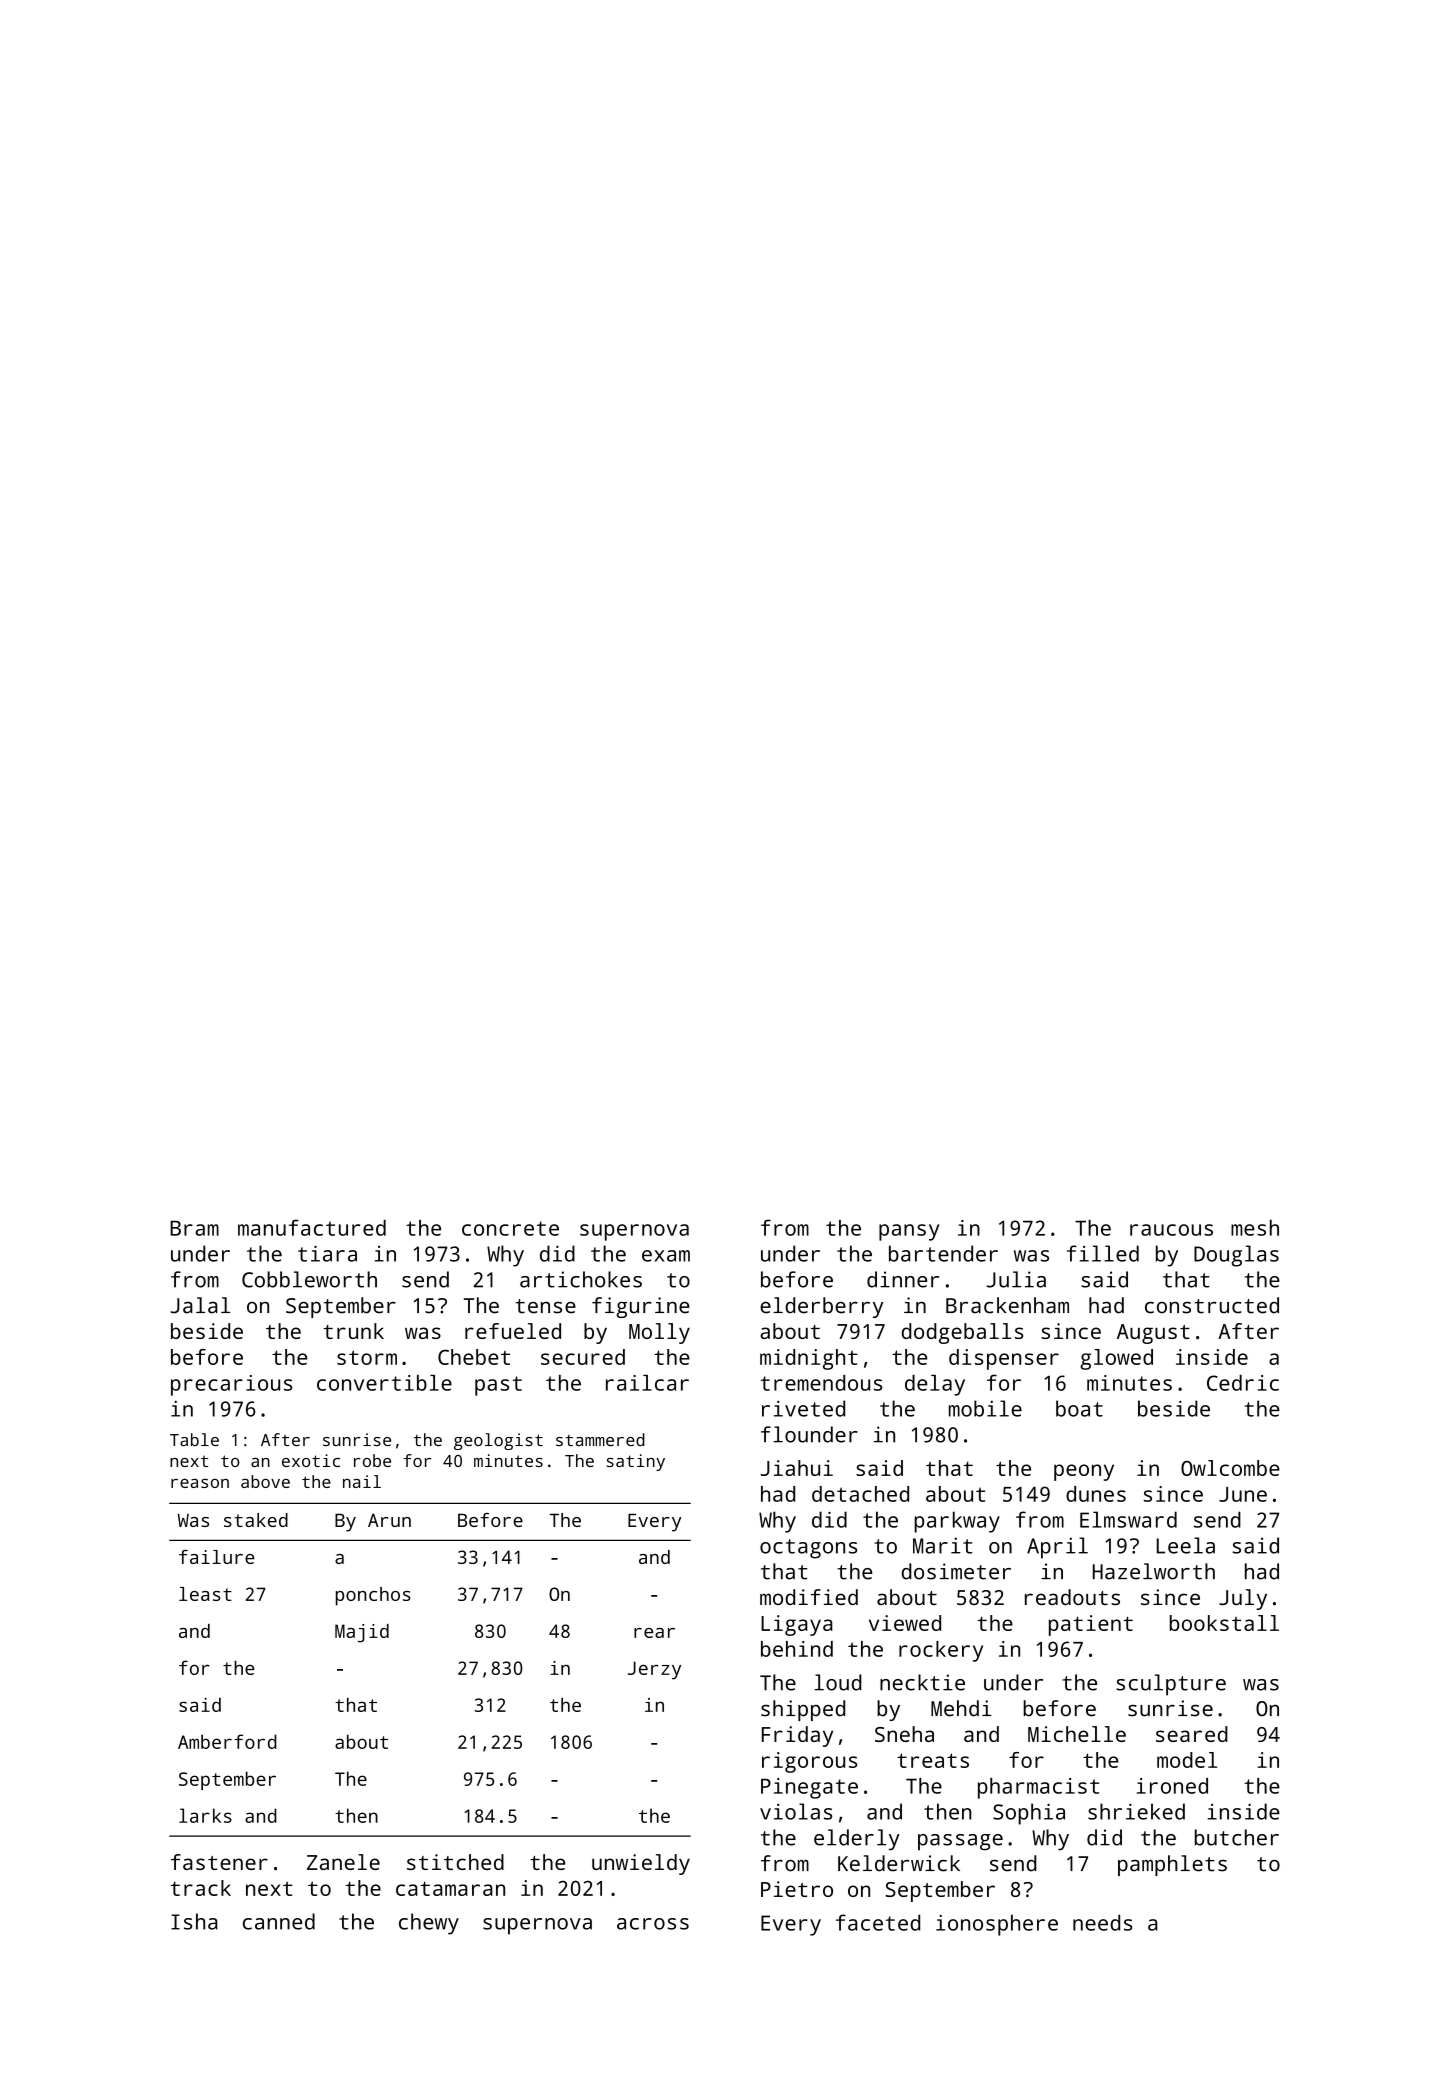 The image size is (1450, 2100). I want to click on tremendous, so click(821, 1383).
